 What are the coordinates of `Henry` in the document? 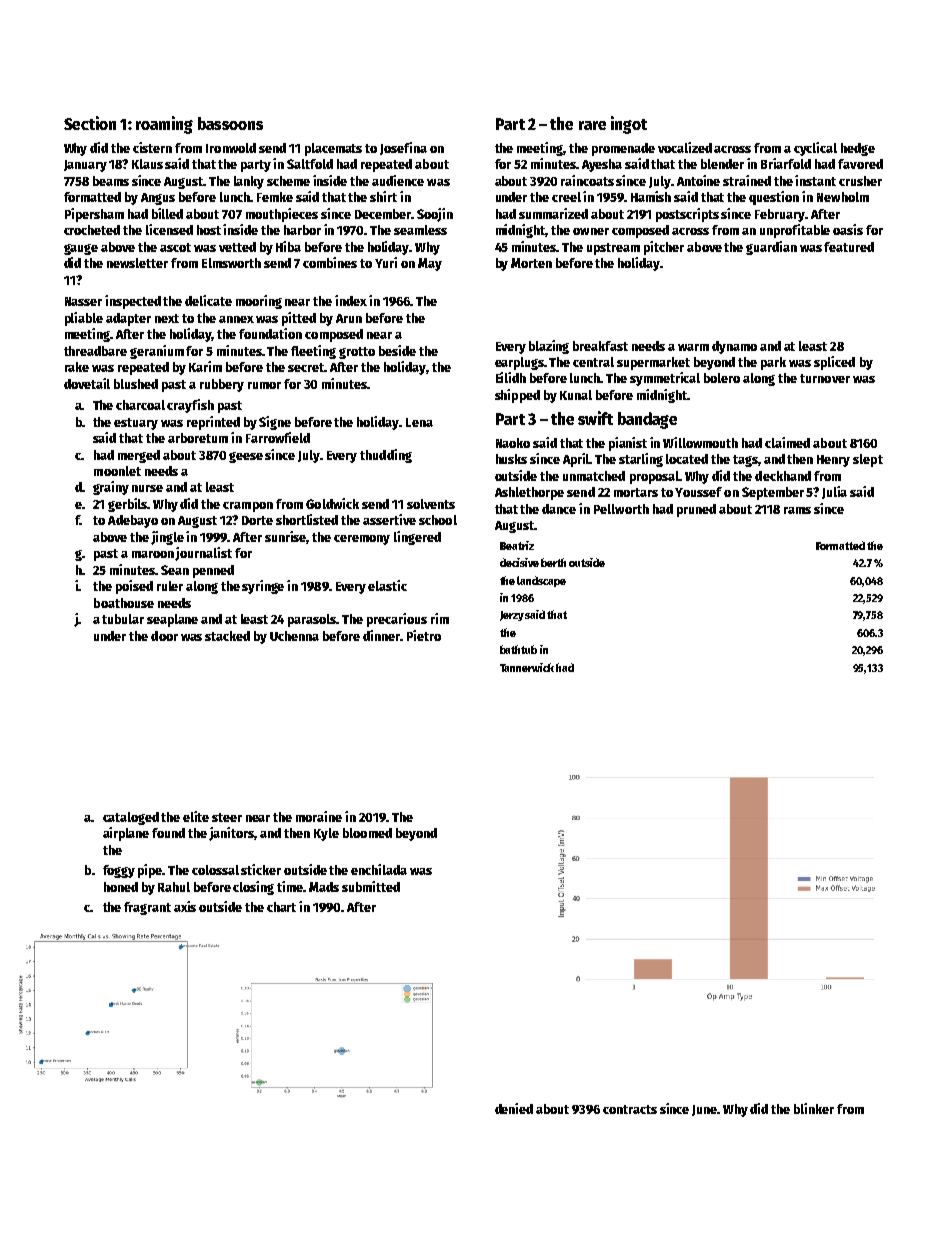 It's located at (833, 461).
